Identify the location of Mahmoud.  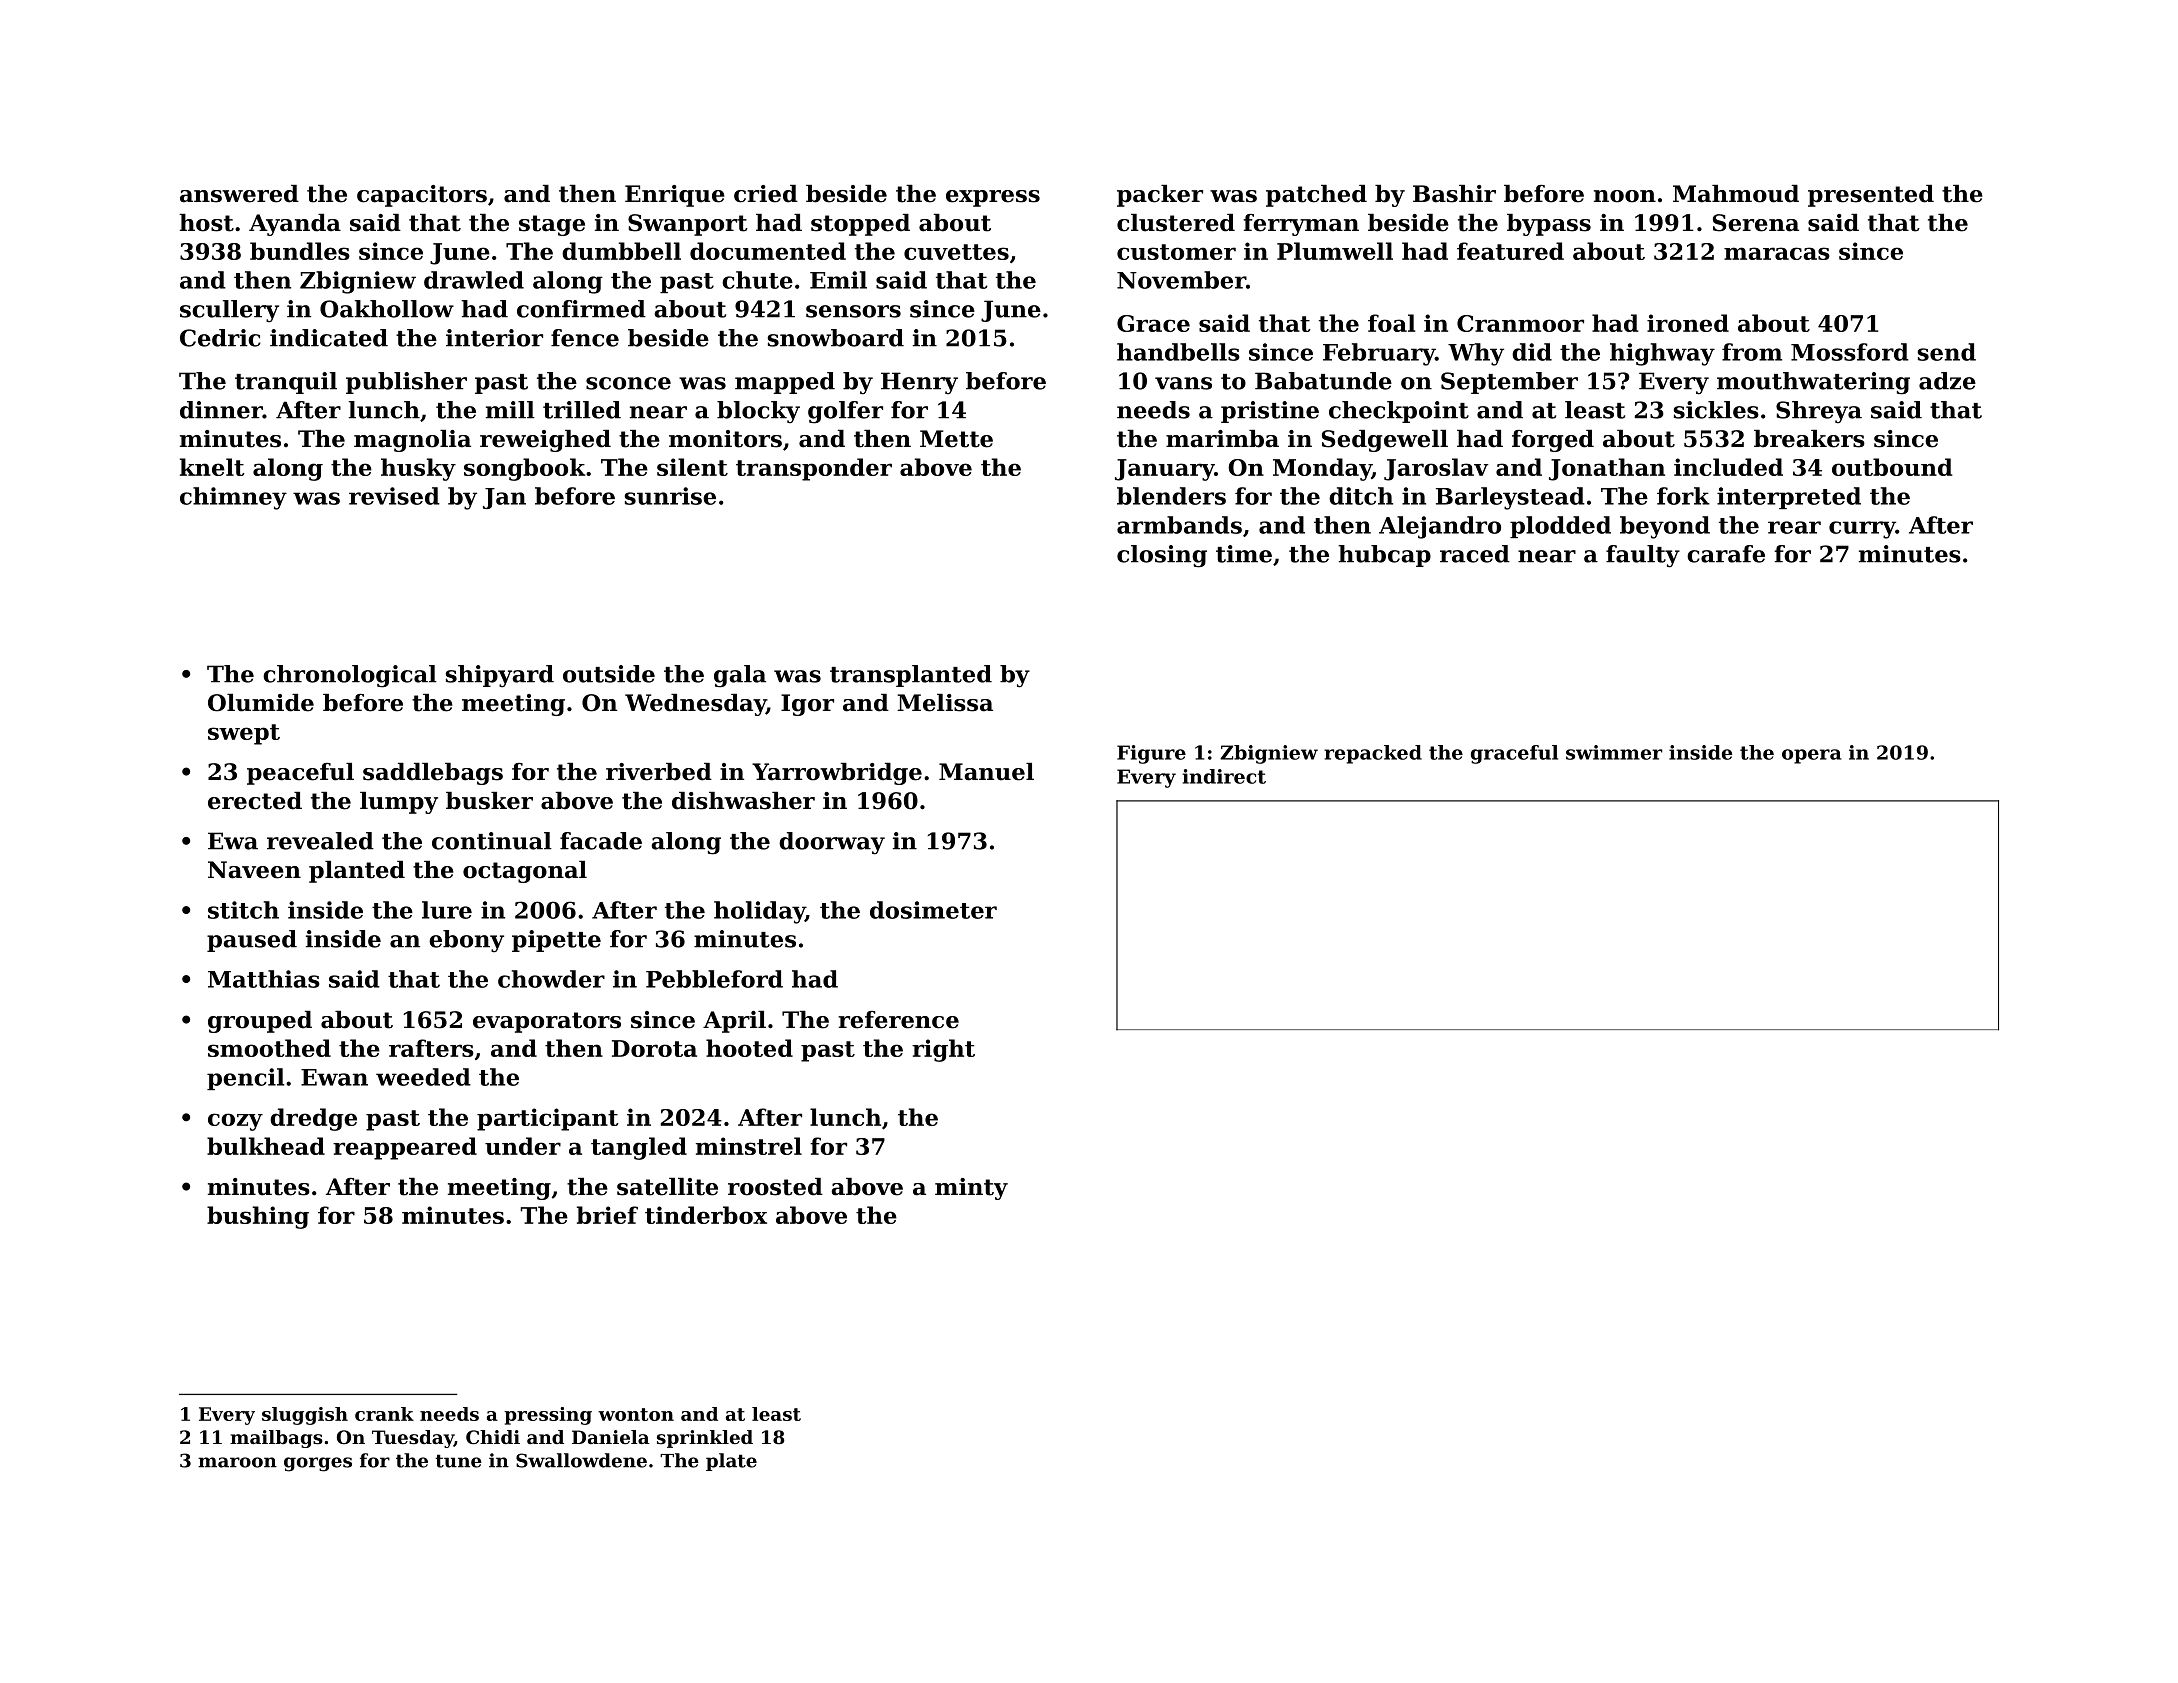
(1736, 194).
